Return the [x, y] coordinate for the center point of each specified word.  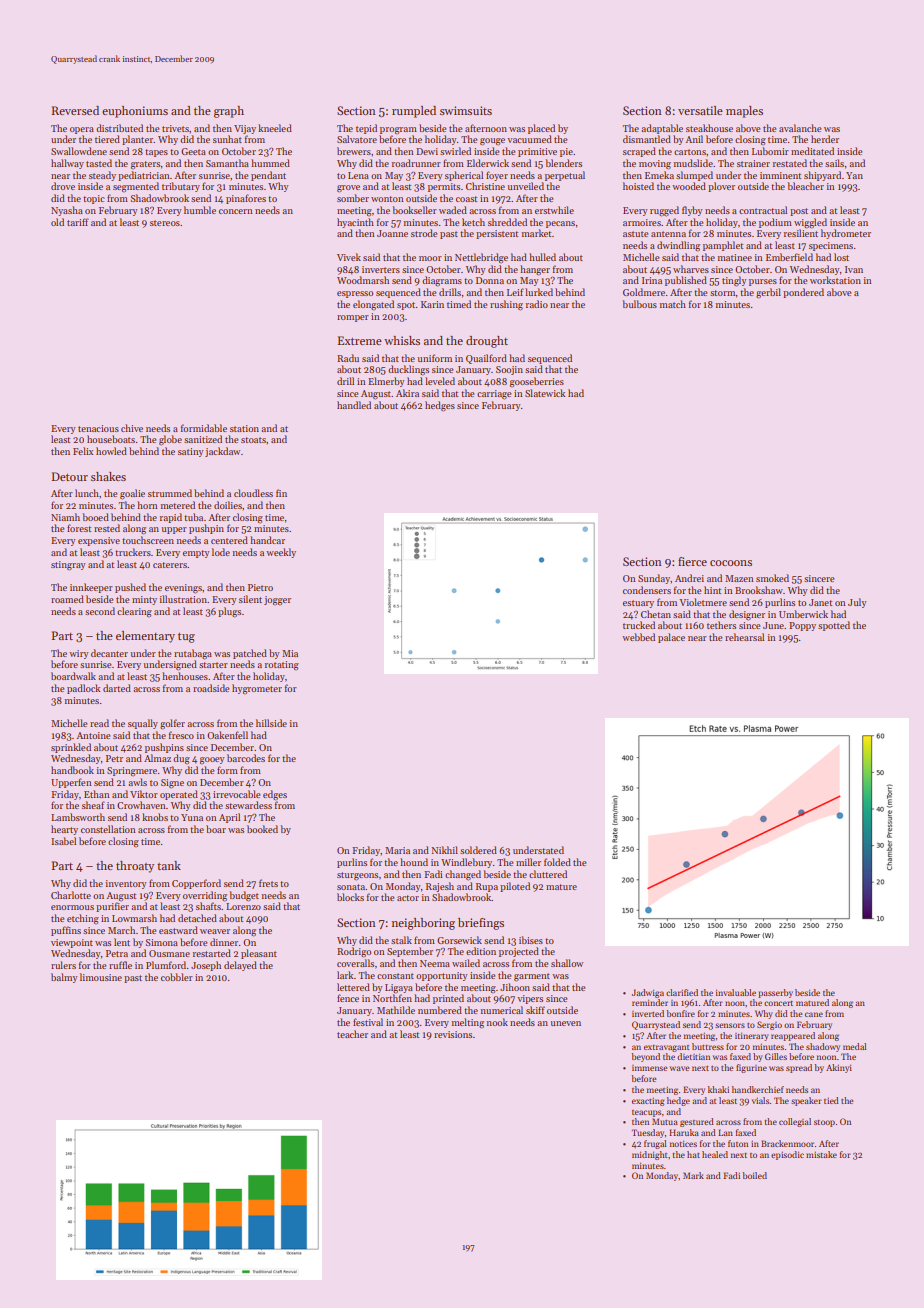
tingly [734, 281]
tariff [78, 222]
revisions [453, 1034]
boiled [755, 1175]
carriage [494, 395]
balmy [64, 978]
